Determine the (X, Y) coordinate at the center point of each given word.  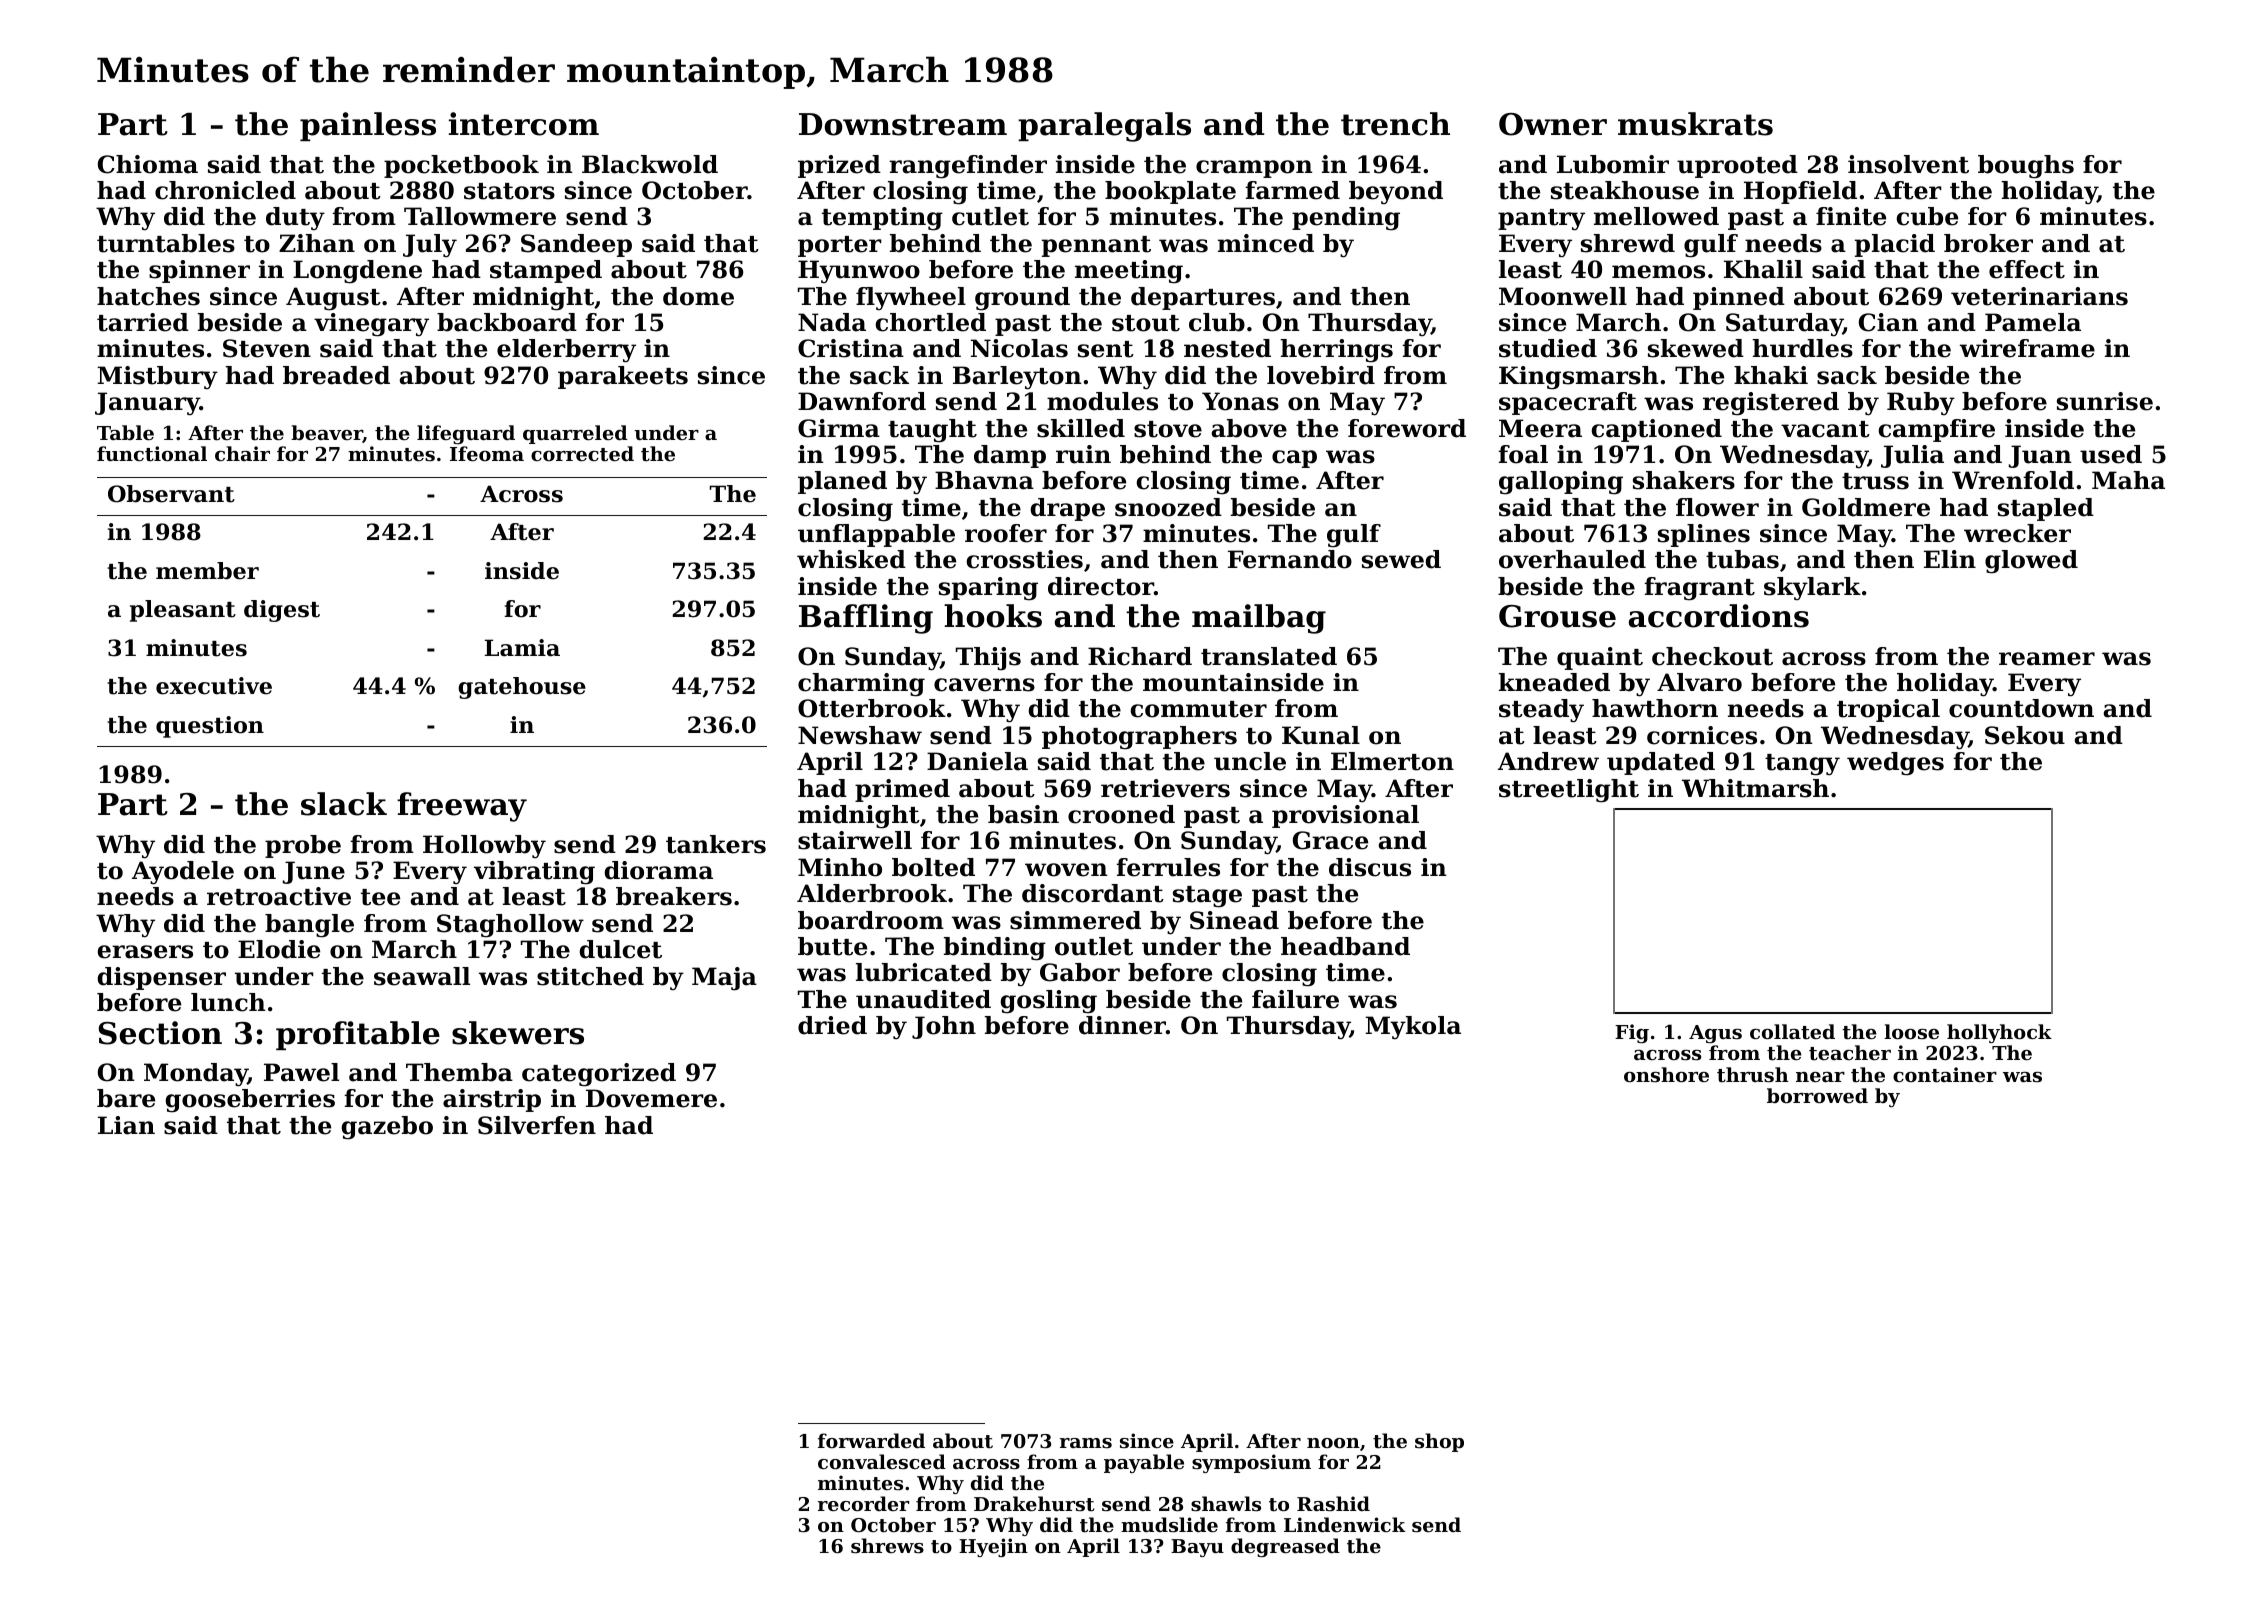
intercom (524, 124)
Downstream (903, 124)
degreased (1285, 1547)
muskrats (1695, 124)
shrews (887, 1546)
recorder (863, 1503)
